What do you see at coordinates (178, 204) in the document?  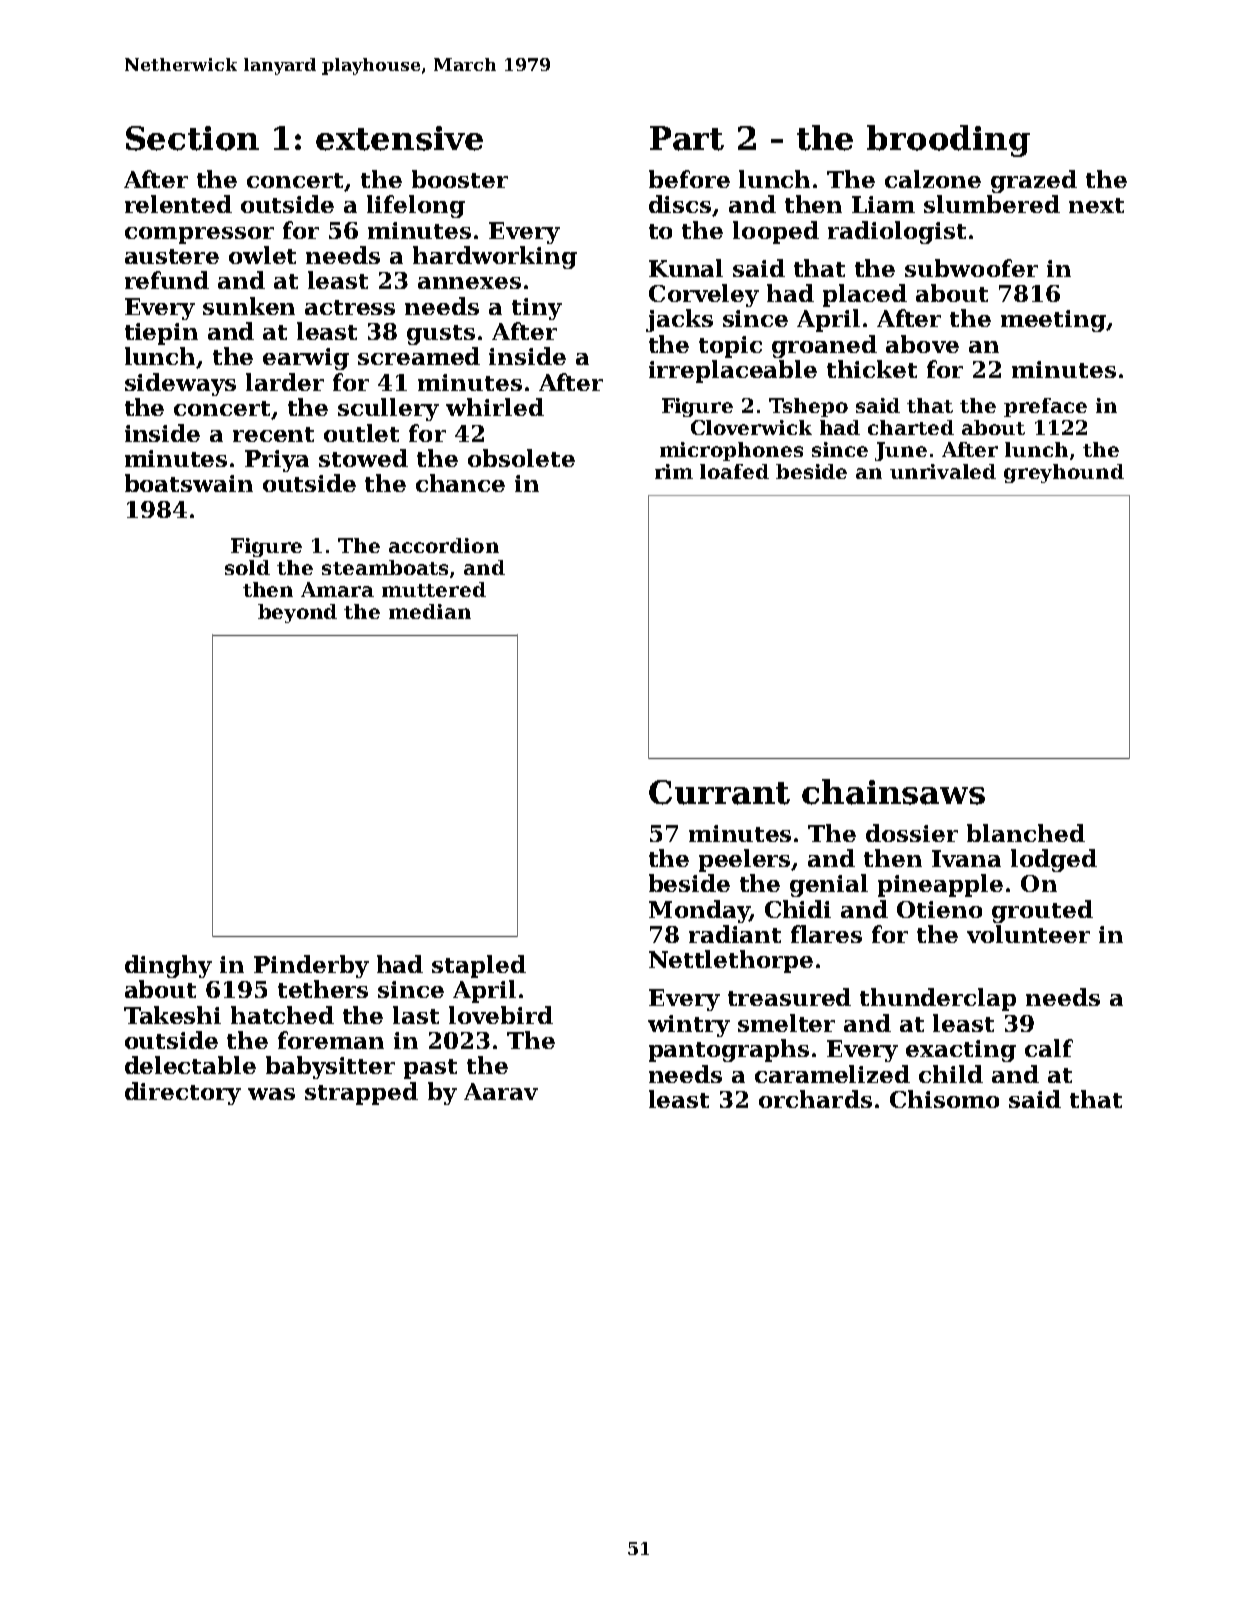 I see `relented` at bounding box center [178, 204].
